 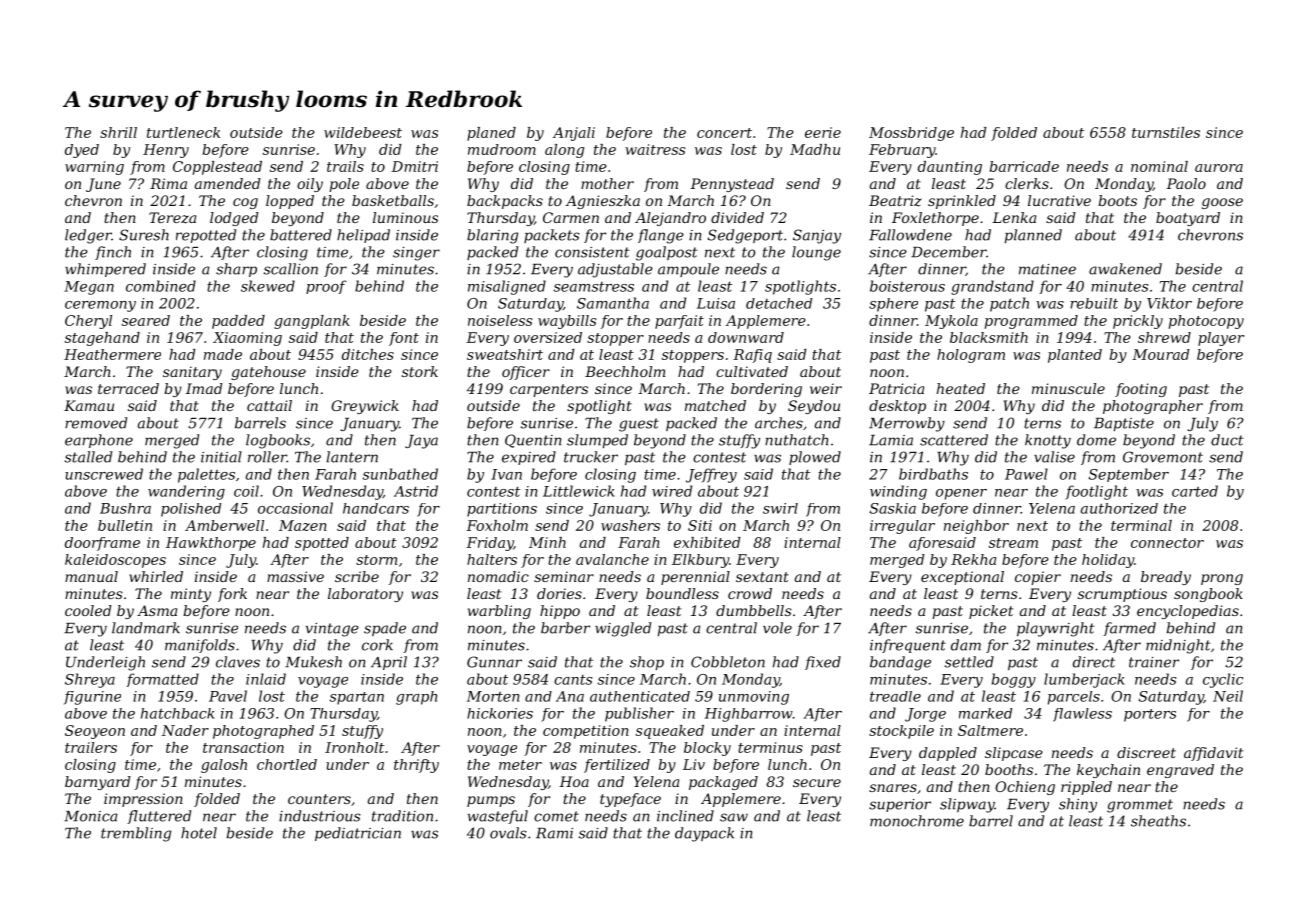 I want to click on mudroom, so click(x=502, y=149).
